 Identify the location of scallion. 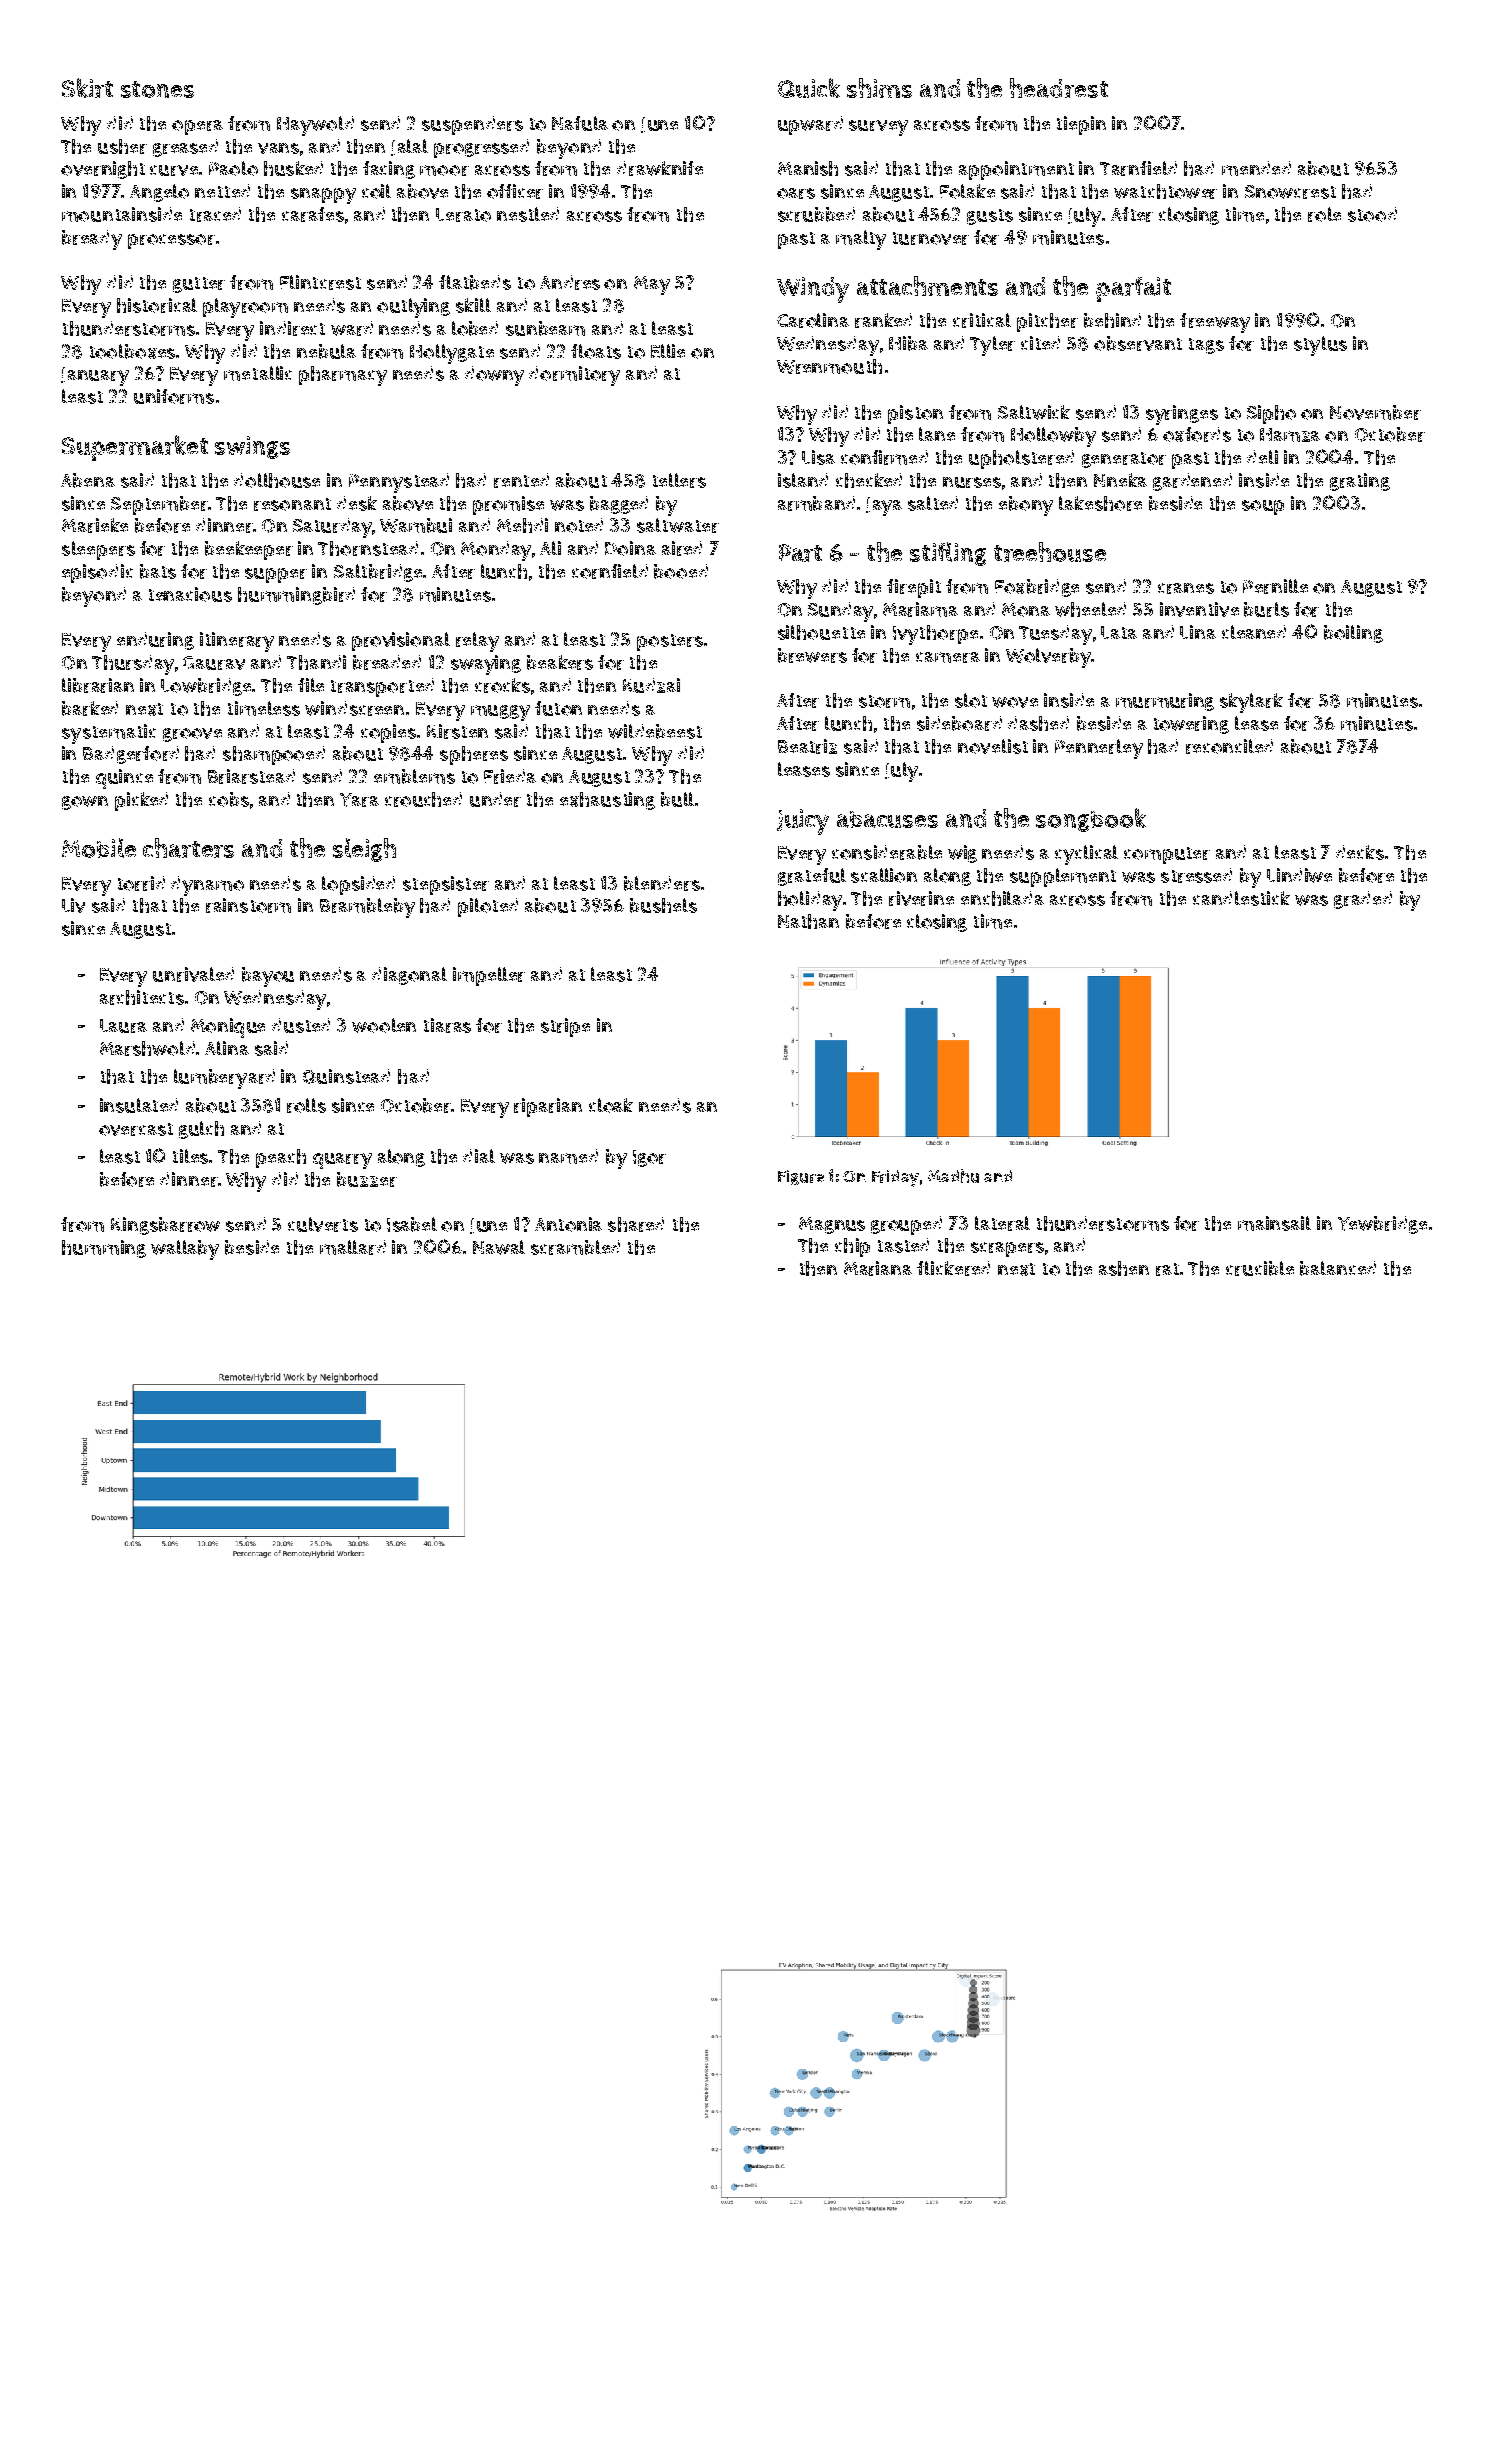
(884, 875).
